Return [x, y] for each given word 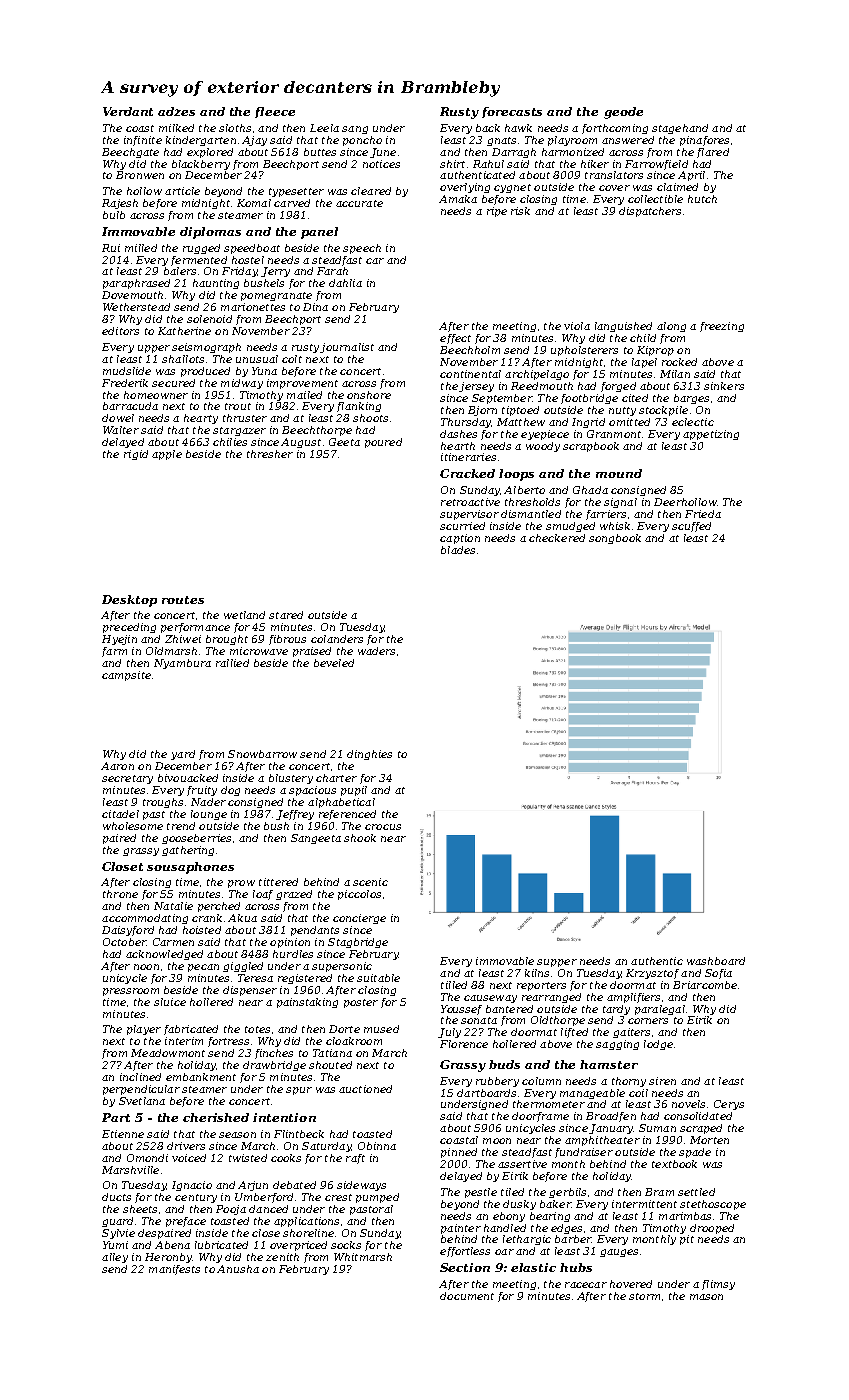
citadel [120, 814]
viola [577, 326]
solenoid [209, 319]
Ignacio [192, 1186]
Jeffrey [295, 815]
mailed [304, 395]
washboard [716, 961]
